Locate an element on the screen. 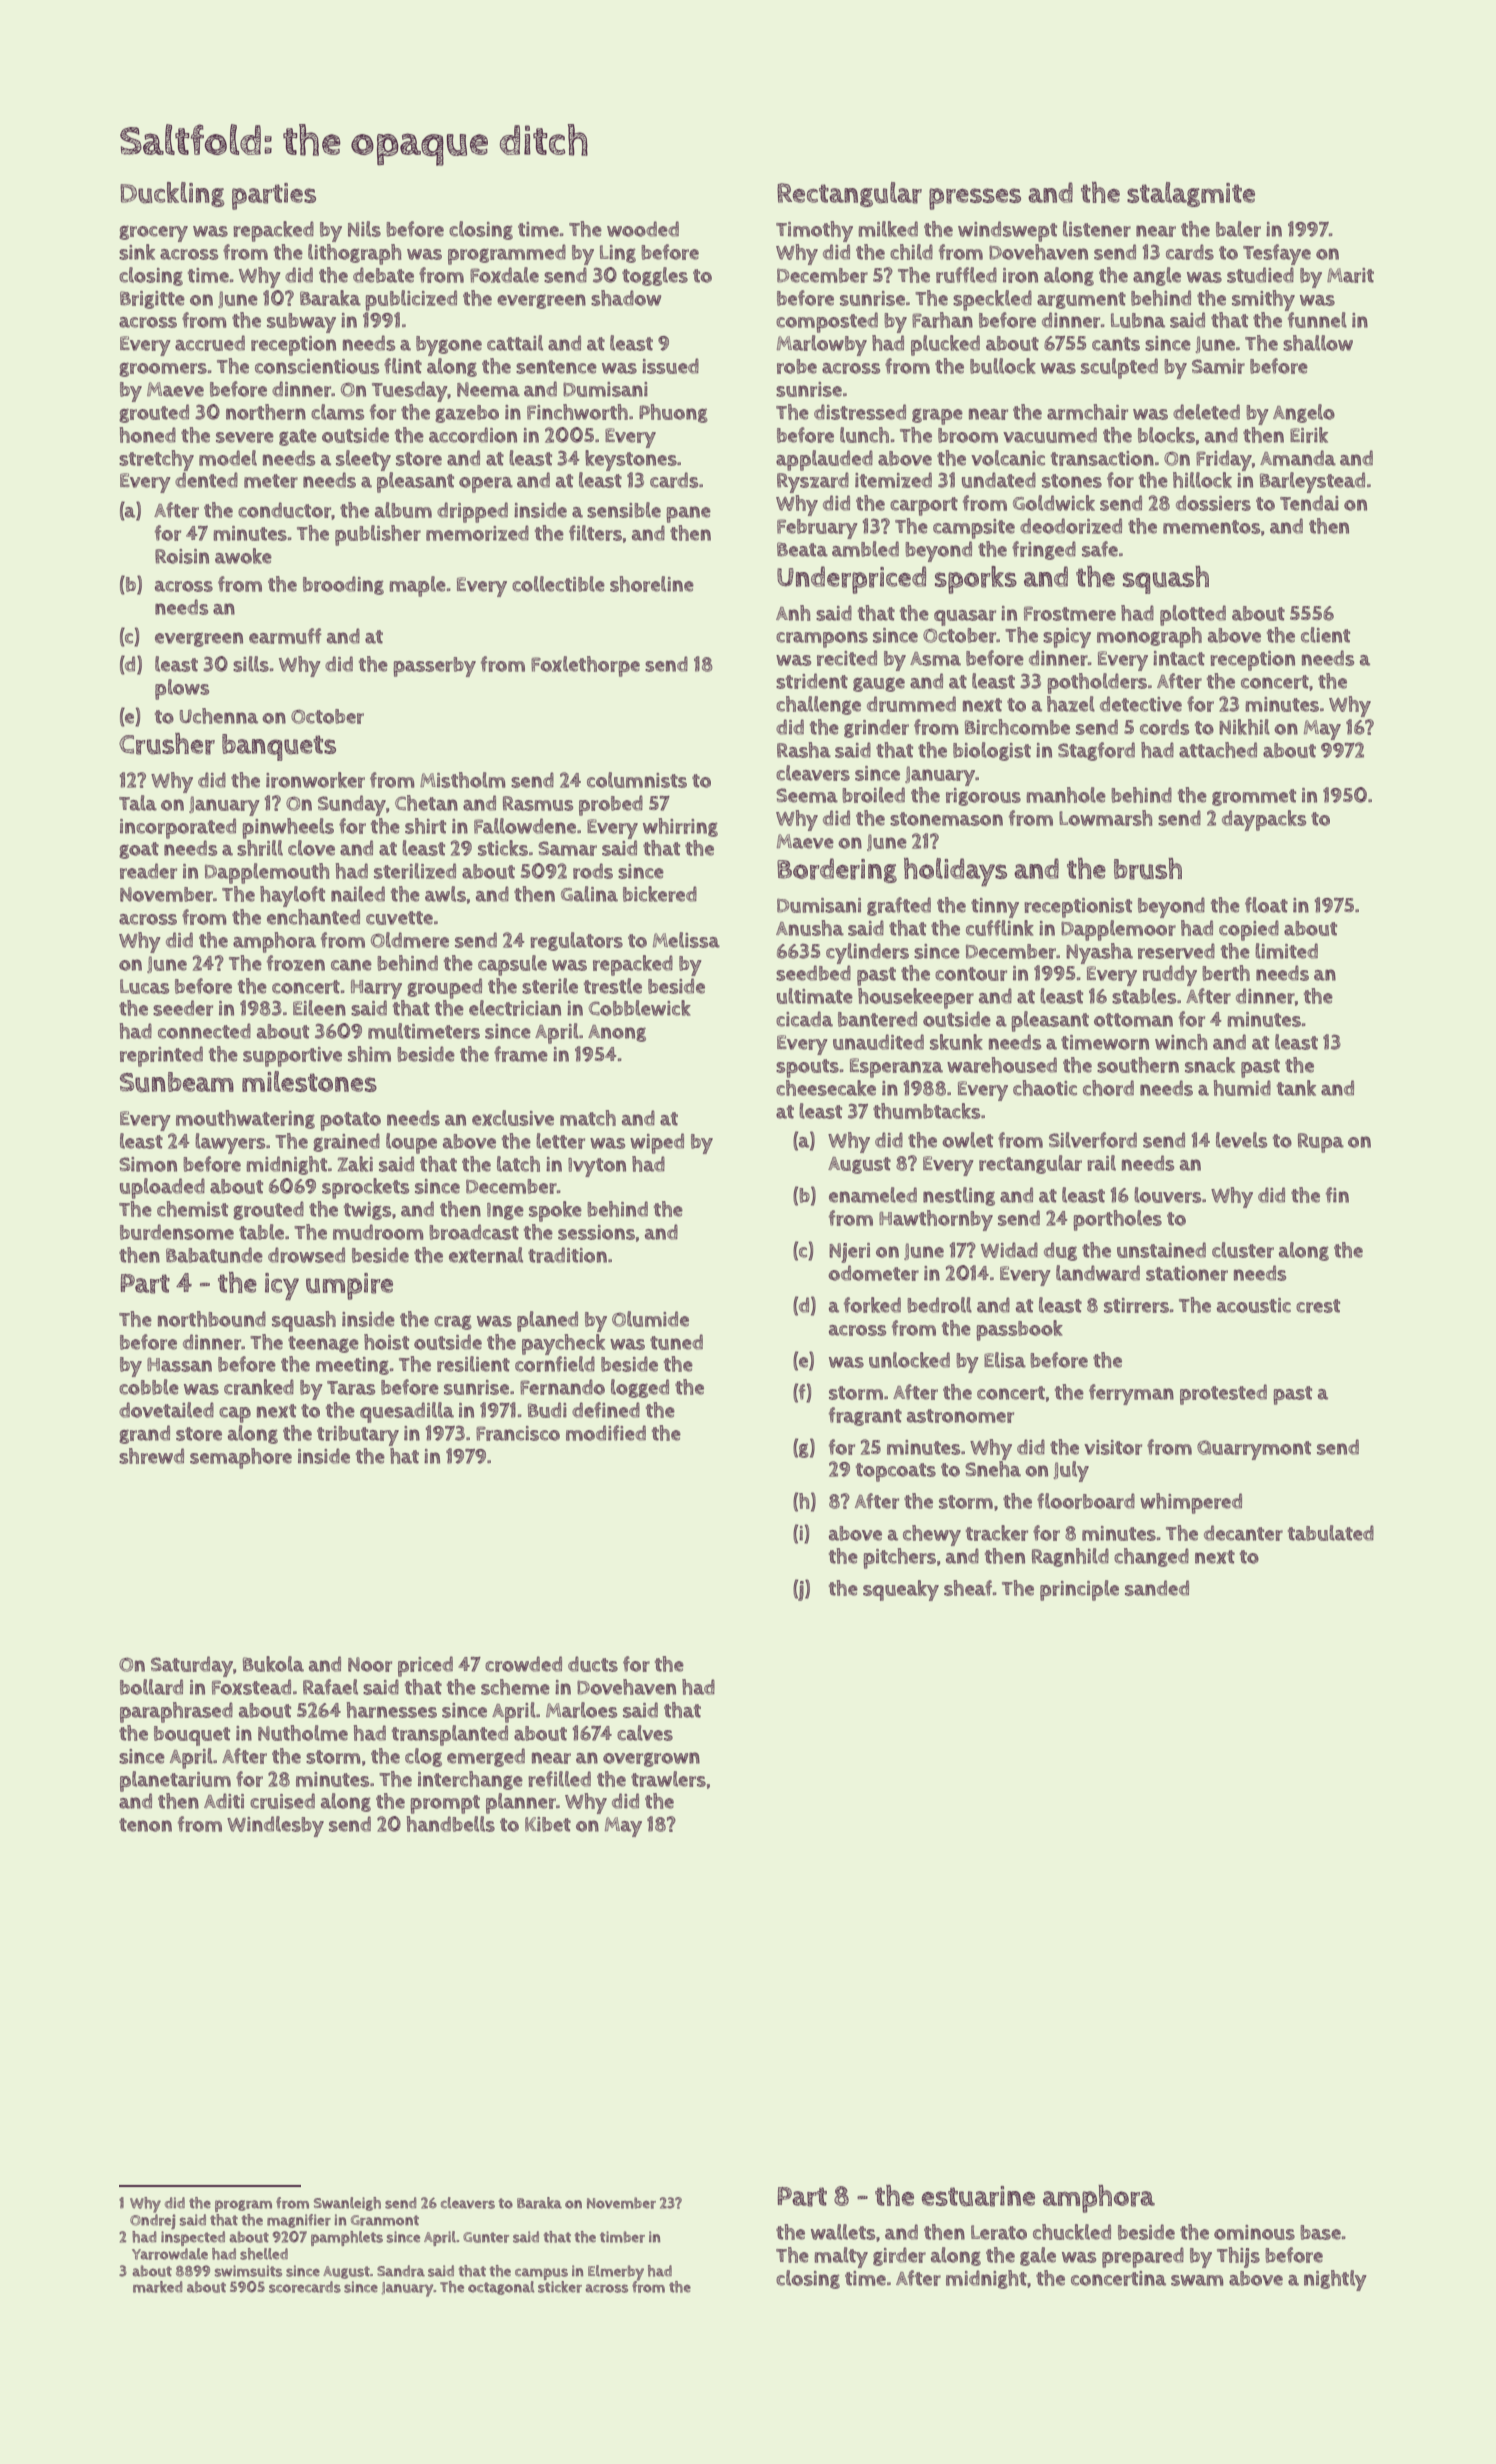 Image resolution: width=1496 pixels, height=2464 pixels. passerby is located at coordinates (434, 667).
